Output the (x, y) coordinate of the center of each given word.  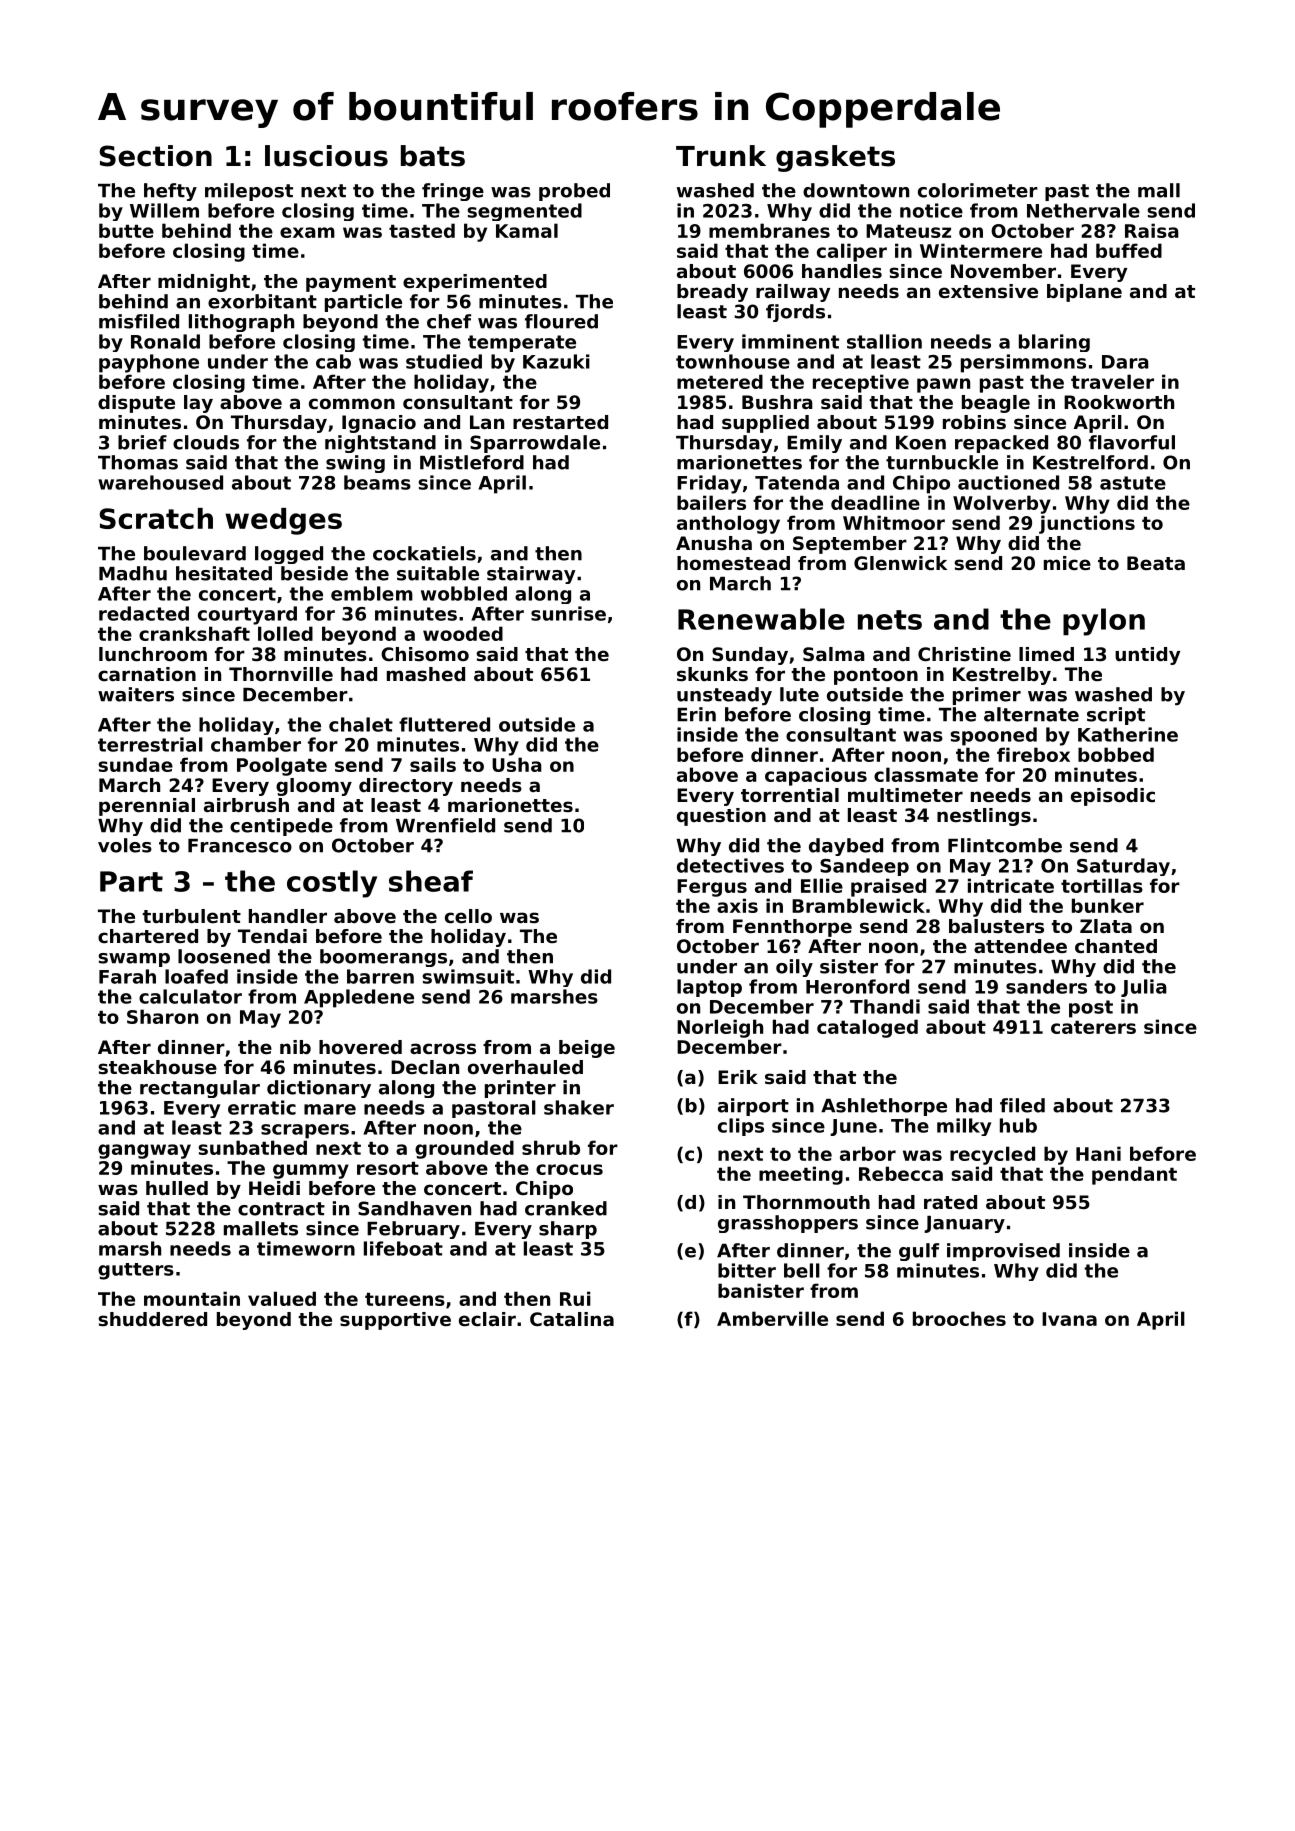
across (443, 1049)
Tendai (272, 936)
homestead (733, 563)
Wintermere (981, 250)
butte (126, 230)
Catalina (572, 1319)
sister (849, 966)
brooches (959, 1318)
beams (377, 482)
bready (712, 293)
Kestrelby (1002, 676)
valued (282, 1298)
